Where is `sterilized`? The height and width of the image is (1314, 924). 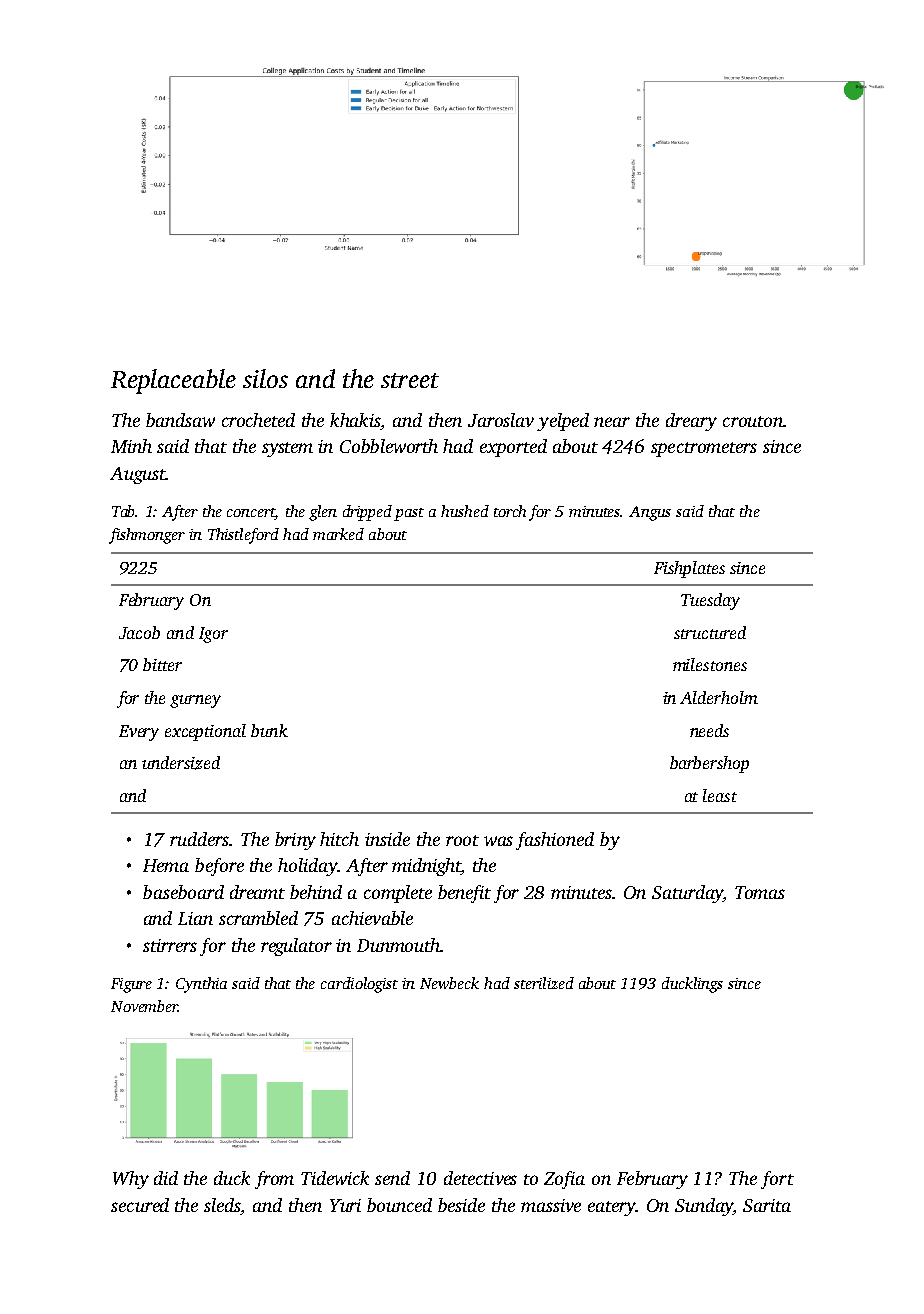
sterilized is located at coordinates (544, 983).
